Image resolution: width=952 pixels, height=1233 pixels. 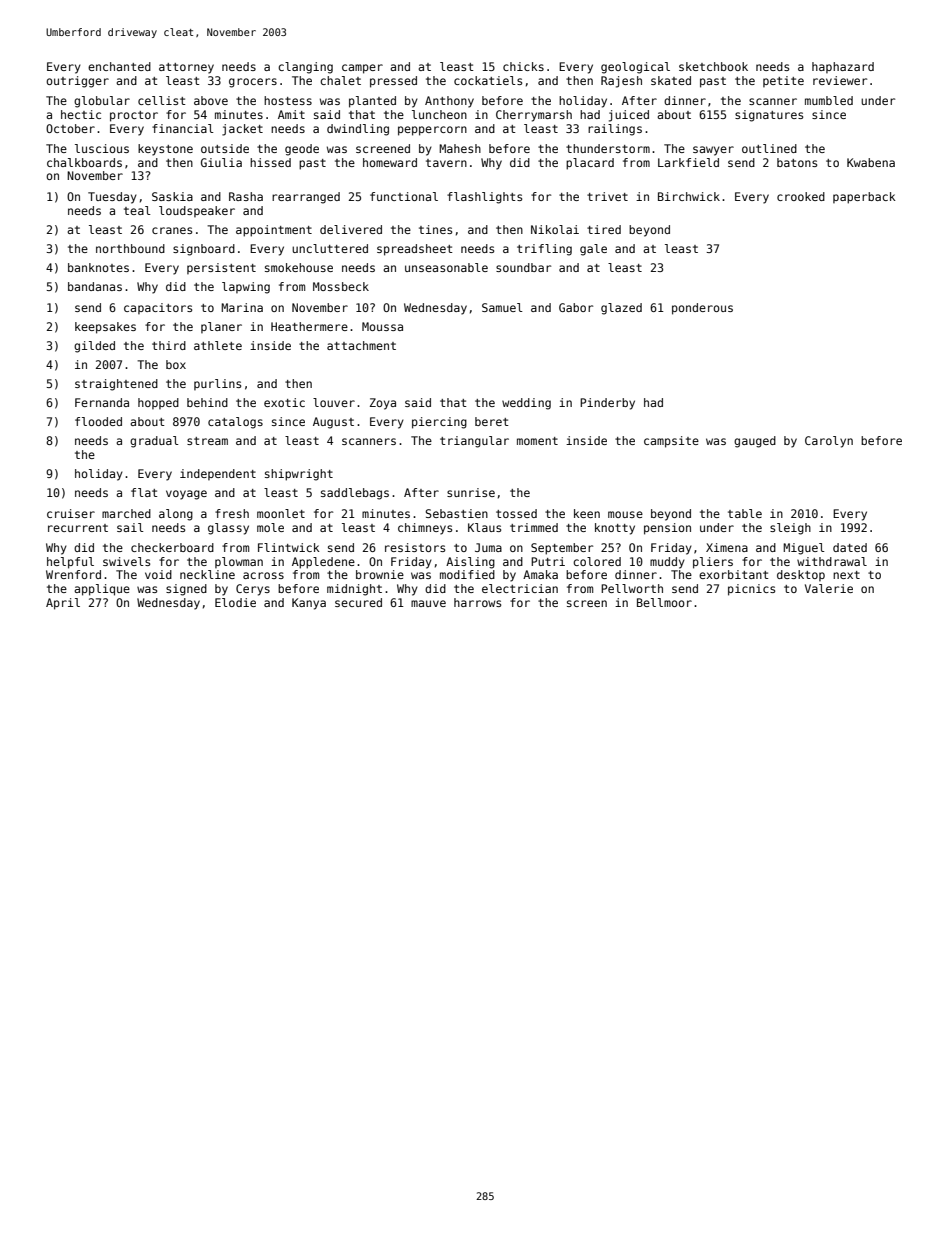 What do you see at coordinates (351, 229) in the page?
I see `delivered` at bounding box center [351, 229].
